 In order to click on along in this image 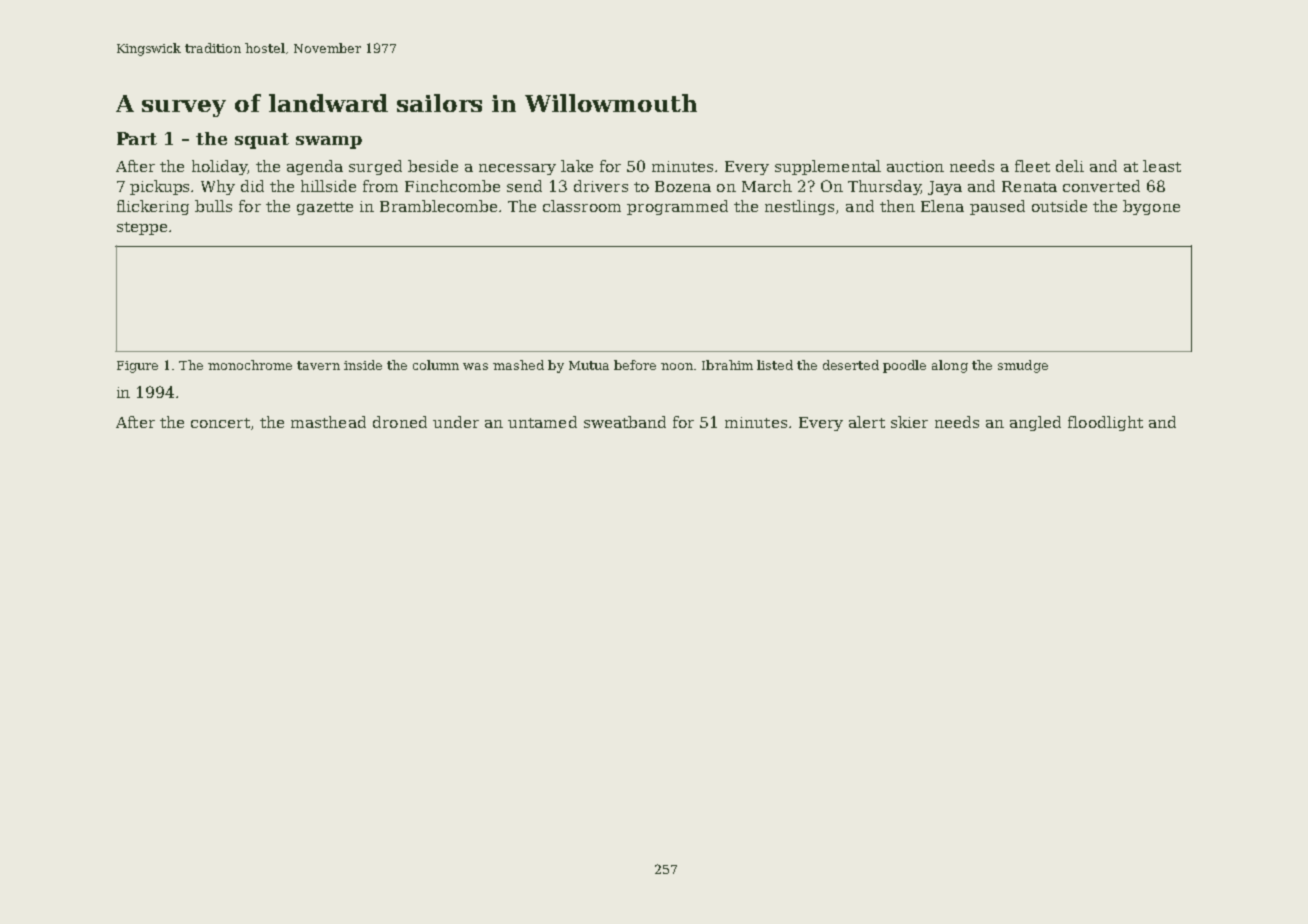, I will do `click(950, 366)`.
